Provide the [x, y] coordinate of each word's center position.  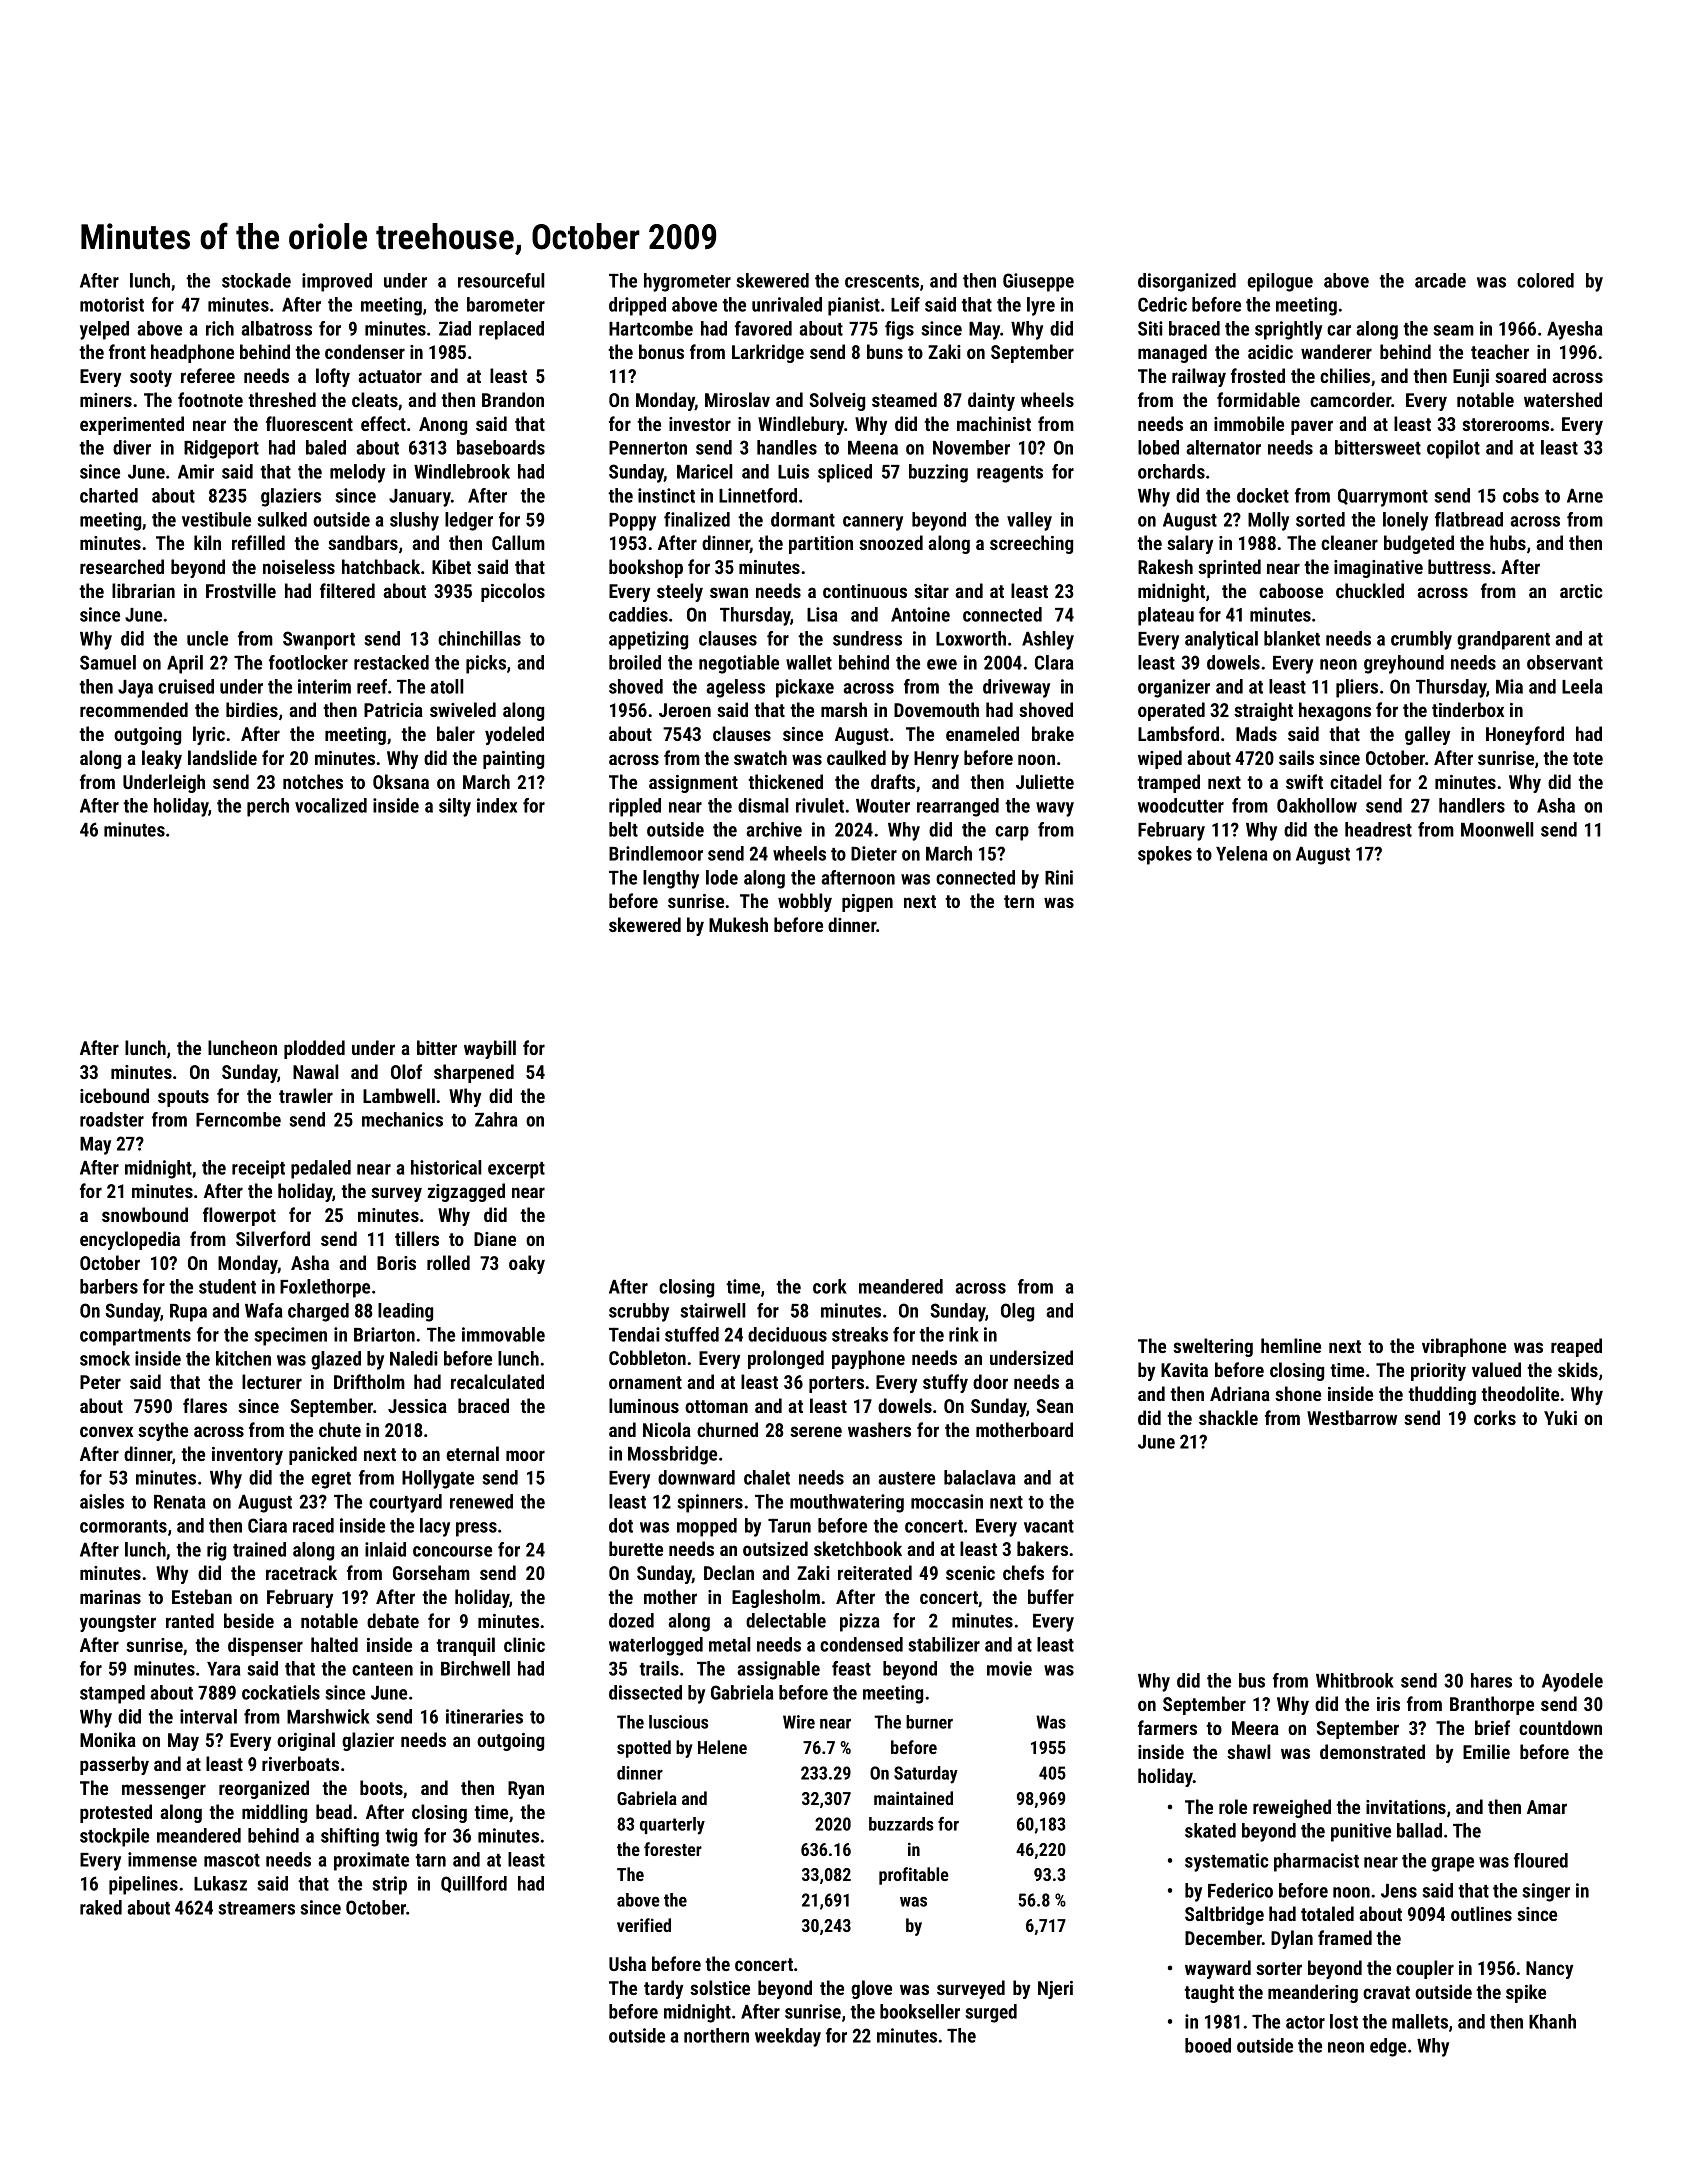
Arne [1585, 496]
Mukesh [738, 924]
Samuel [108, 662]
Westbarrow [1352, 1417]
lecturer [272, 1381]
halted [334, 1644]
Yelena [1241, 853]
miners [106, 400]
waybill [490, 1049]
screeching [1031, 544]
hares [1491, 1680]
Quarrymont [1383, 497]
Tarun [789, 1525]
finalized [697, 519]
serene [816, 1431]
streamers [256, 1908]
